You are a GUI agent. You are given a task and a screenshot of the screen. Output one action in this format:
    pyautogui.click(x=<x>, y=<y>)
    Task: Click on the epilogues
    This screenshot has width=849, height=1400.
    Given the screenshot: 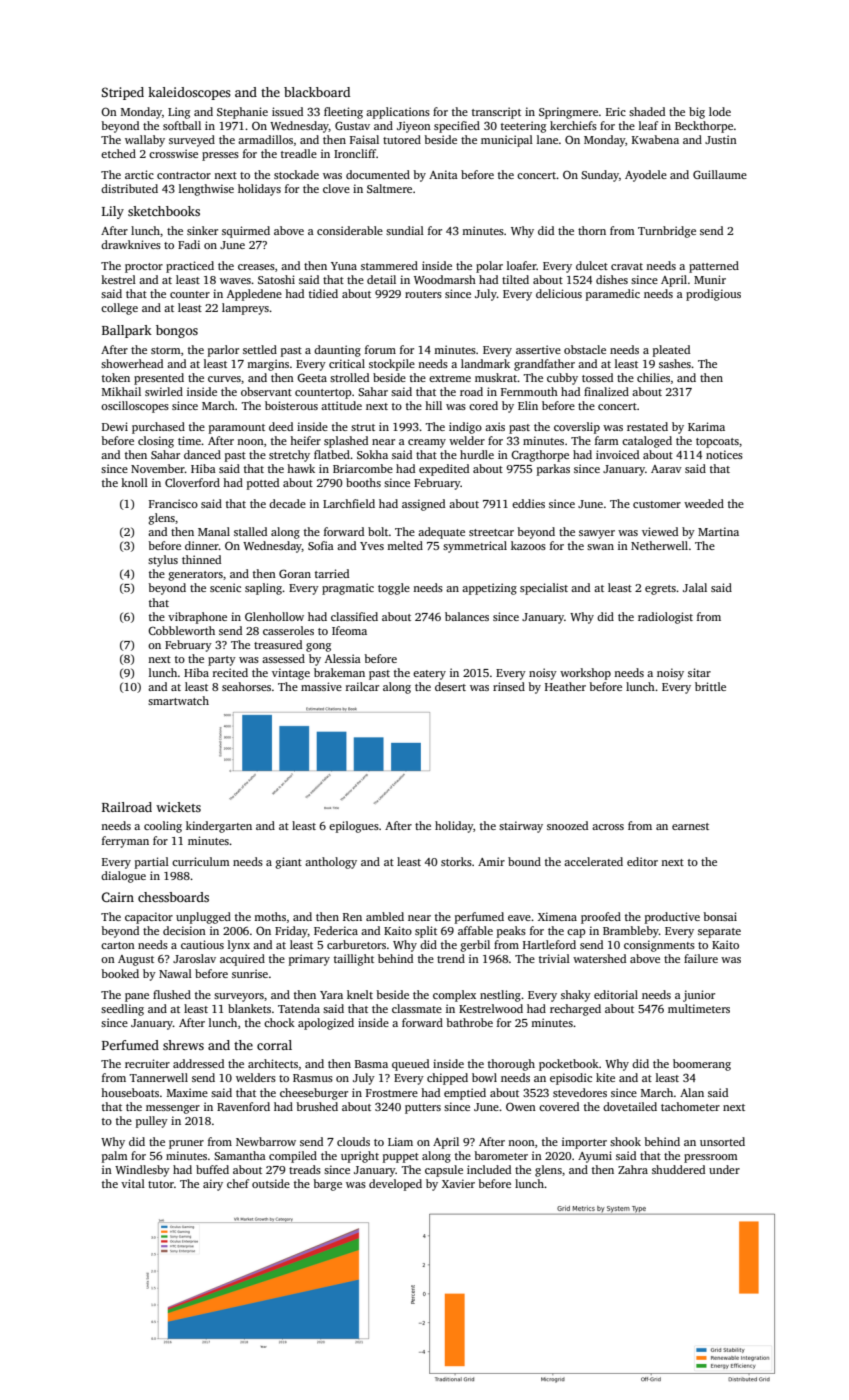 What is the action you would take?
    pyautogui.click(x=354, y=827)
